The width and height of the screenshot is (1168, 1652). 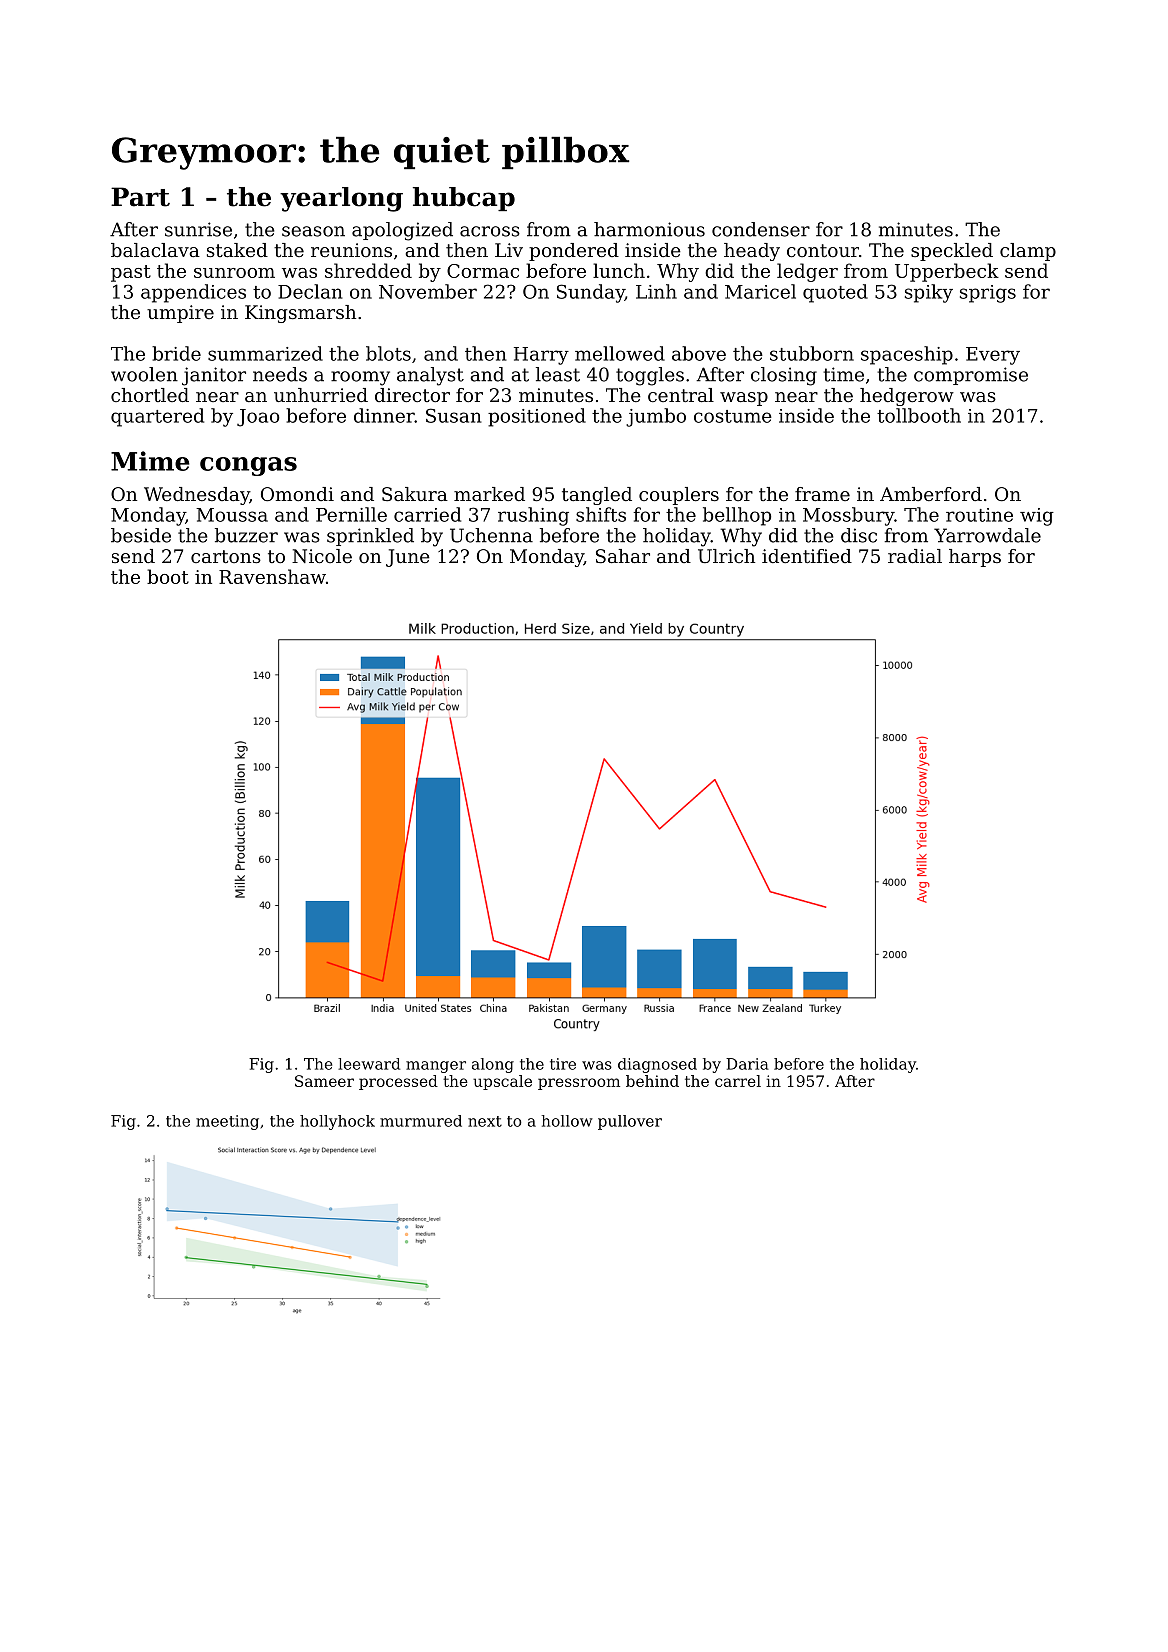 What do you see at coordinates (337, 1122) in the screenshot?
I see `hollyhock` at bounding box center [337, 1122].
